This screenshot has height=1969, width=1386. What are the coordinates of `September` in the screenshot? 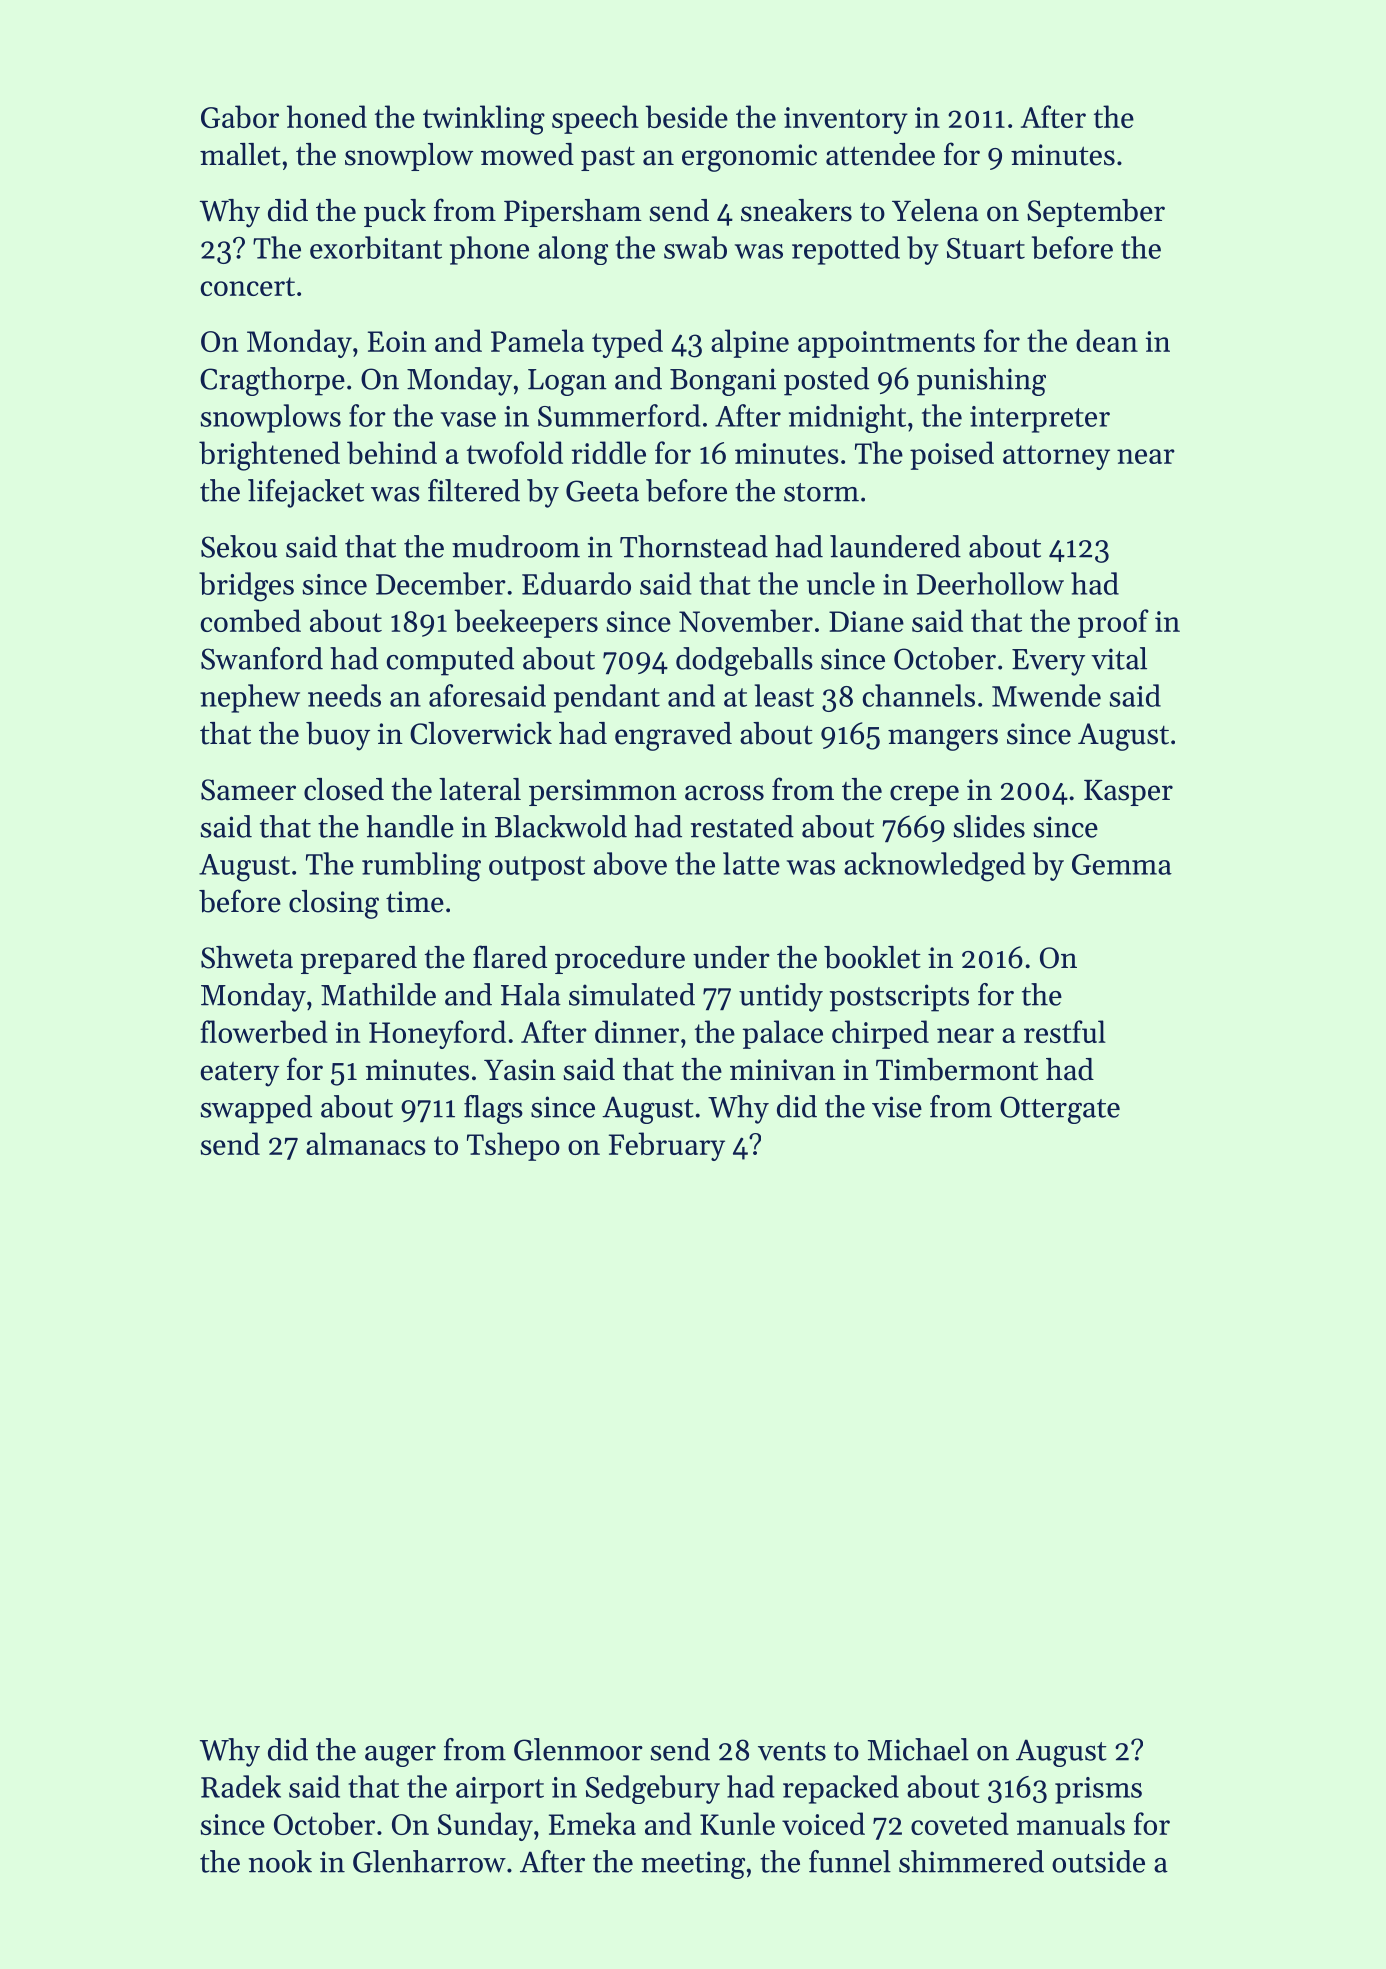 It's located at (1096, 213).
